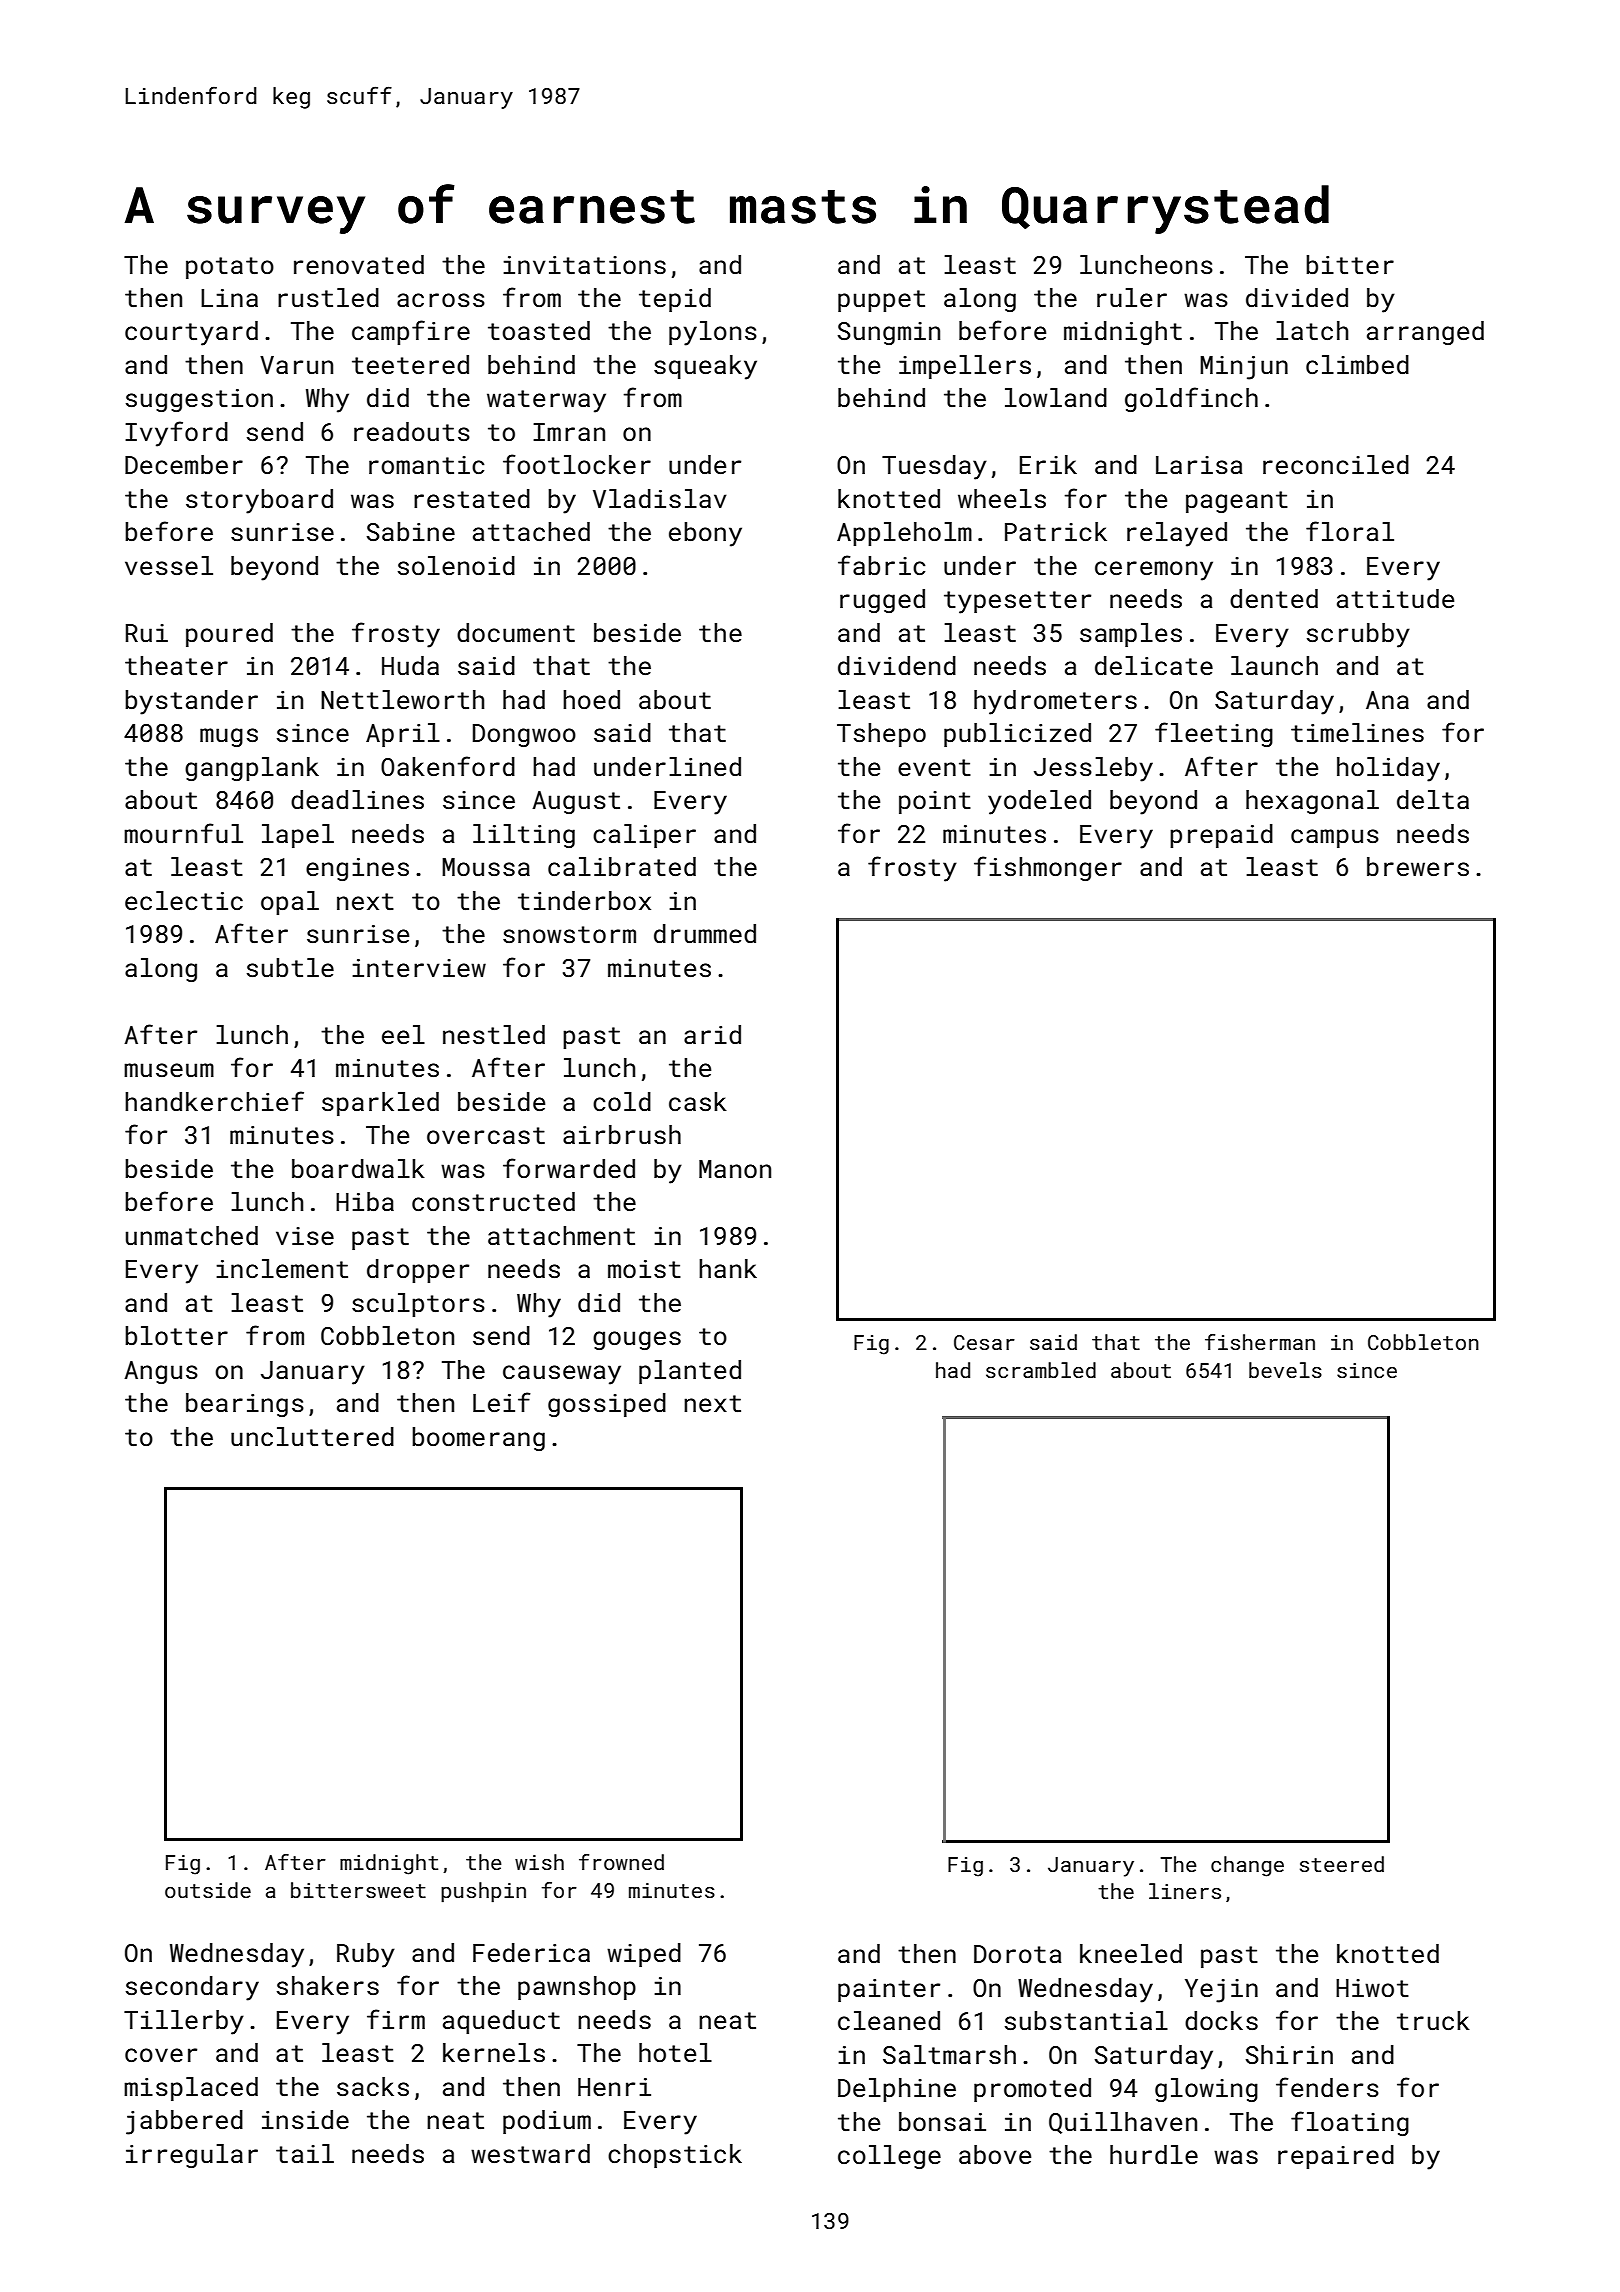 This screenshot has width=1620, height=2292. I want to click on uncluttered, so click(312, 1437).
